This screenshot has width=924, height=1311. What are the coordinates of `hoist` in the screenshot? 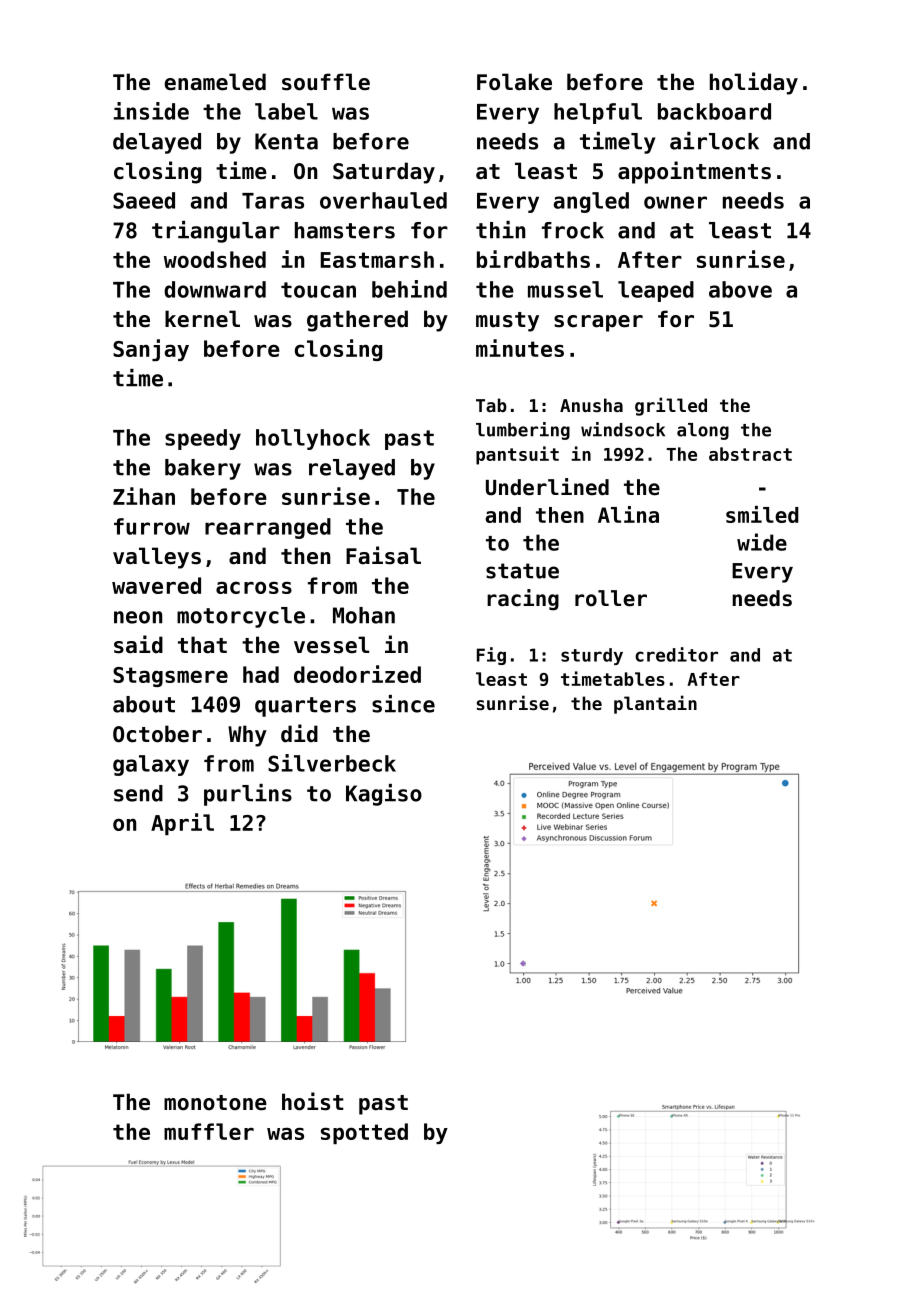 It's located at (313, 1101).
